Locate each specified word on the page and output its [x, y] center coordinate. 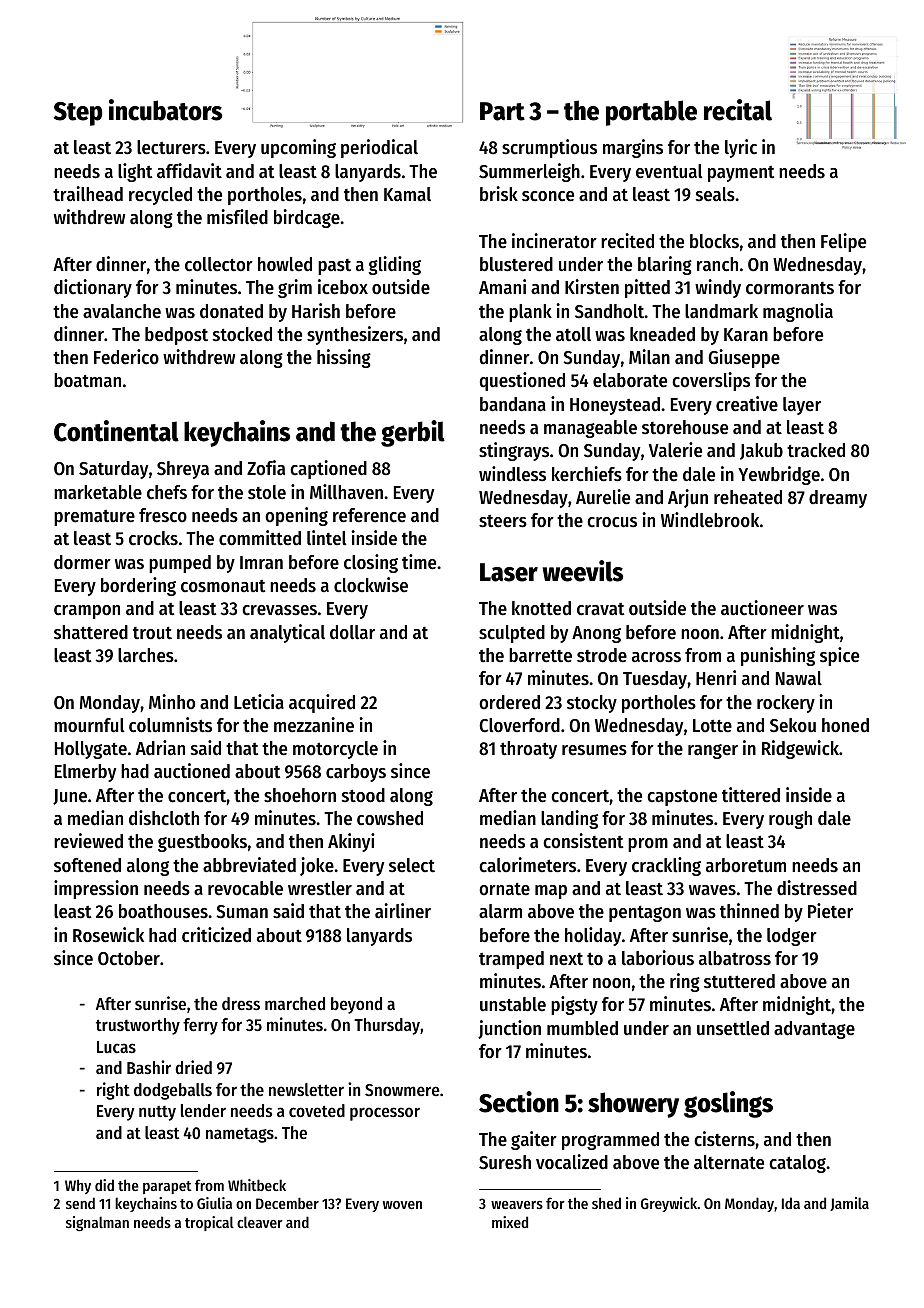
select [412, 865]
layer [802, 406]
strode [602, 655]
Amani [502, 286]
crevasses [279, 610]
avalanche [122, 311]
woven [402, 1205]
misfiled [237, 217]
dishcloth [164, 818]
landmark [721, 311]
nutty [157, 1113]
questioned [522, 381]
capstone [682, 797]
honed [845, 725]
